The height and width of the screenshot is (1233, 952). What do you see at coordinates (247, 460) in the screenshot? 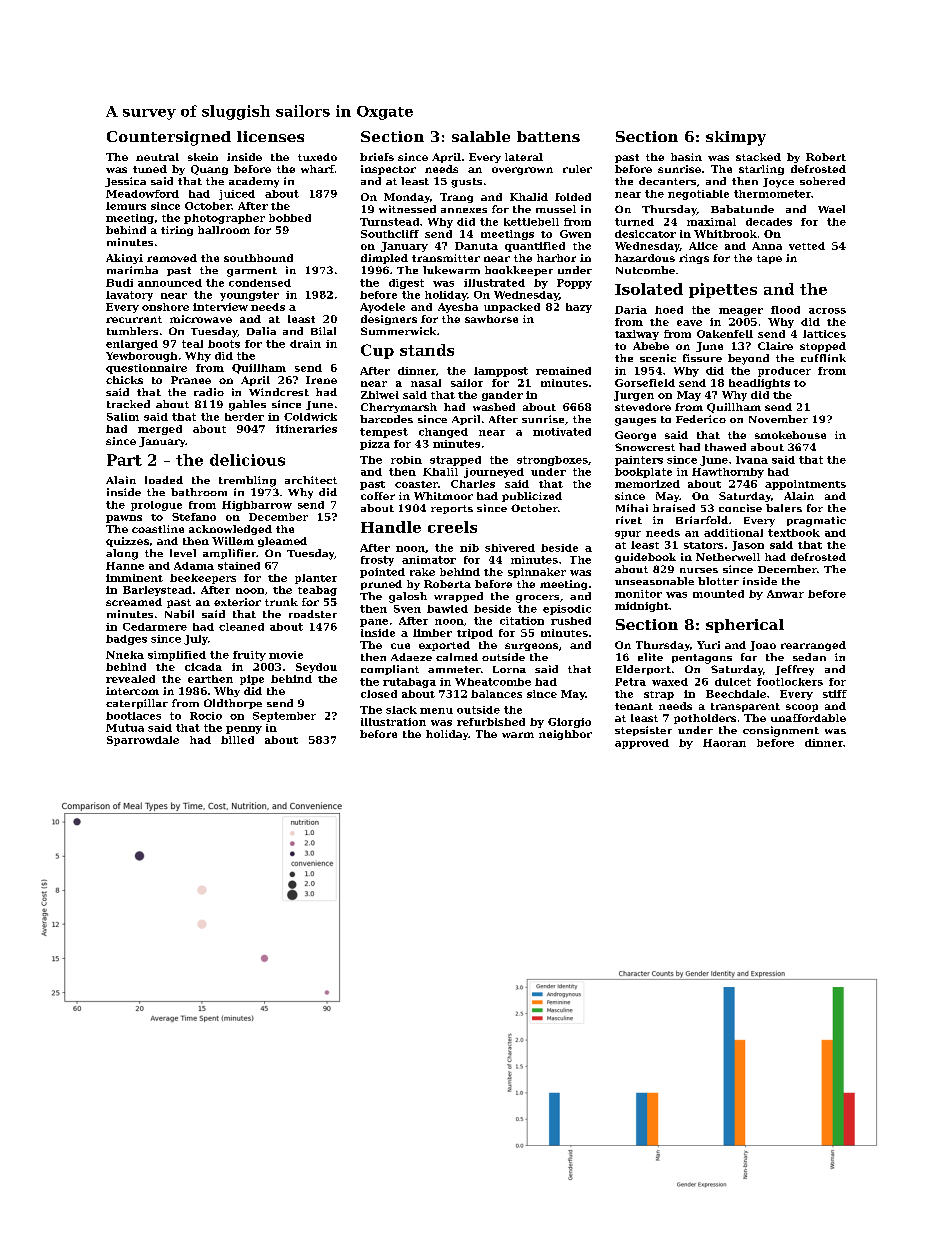
I see `delicious` at bounding box center [247, 460].
